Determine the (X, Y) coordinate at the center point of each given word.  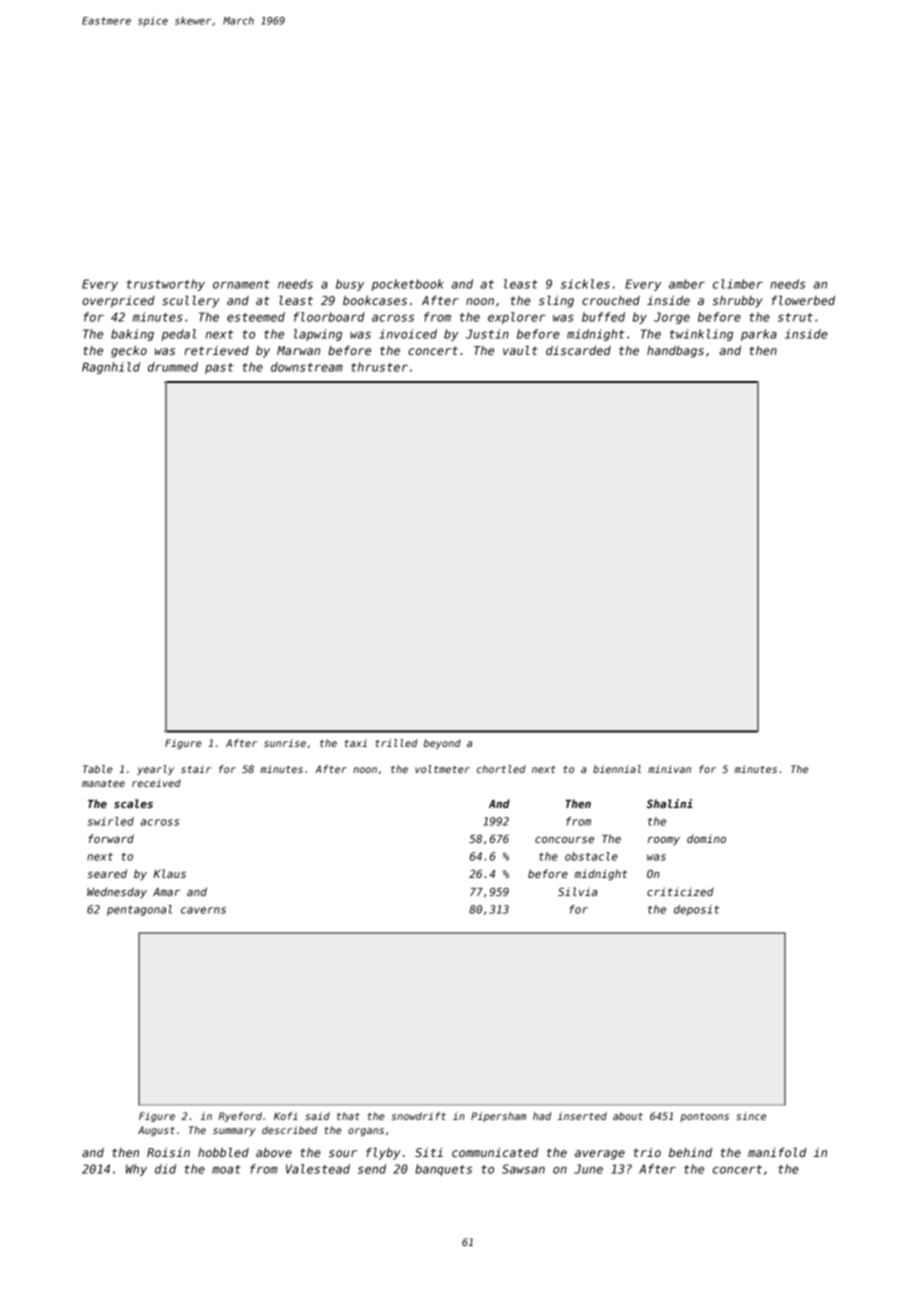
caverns (203, 910)
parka (759, 335)
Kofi (286, 1116)
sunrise (285, 743)
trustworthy (165, 285)
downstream (307, 367)
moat (226, 1169)
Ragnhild (111, 368)
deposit (696, 910)
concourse (564, 840)
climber (738, 284)
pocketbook (407, 285)
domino (706, 838)
